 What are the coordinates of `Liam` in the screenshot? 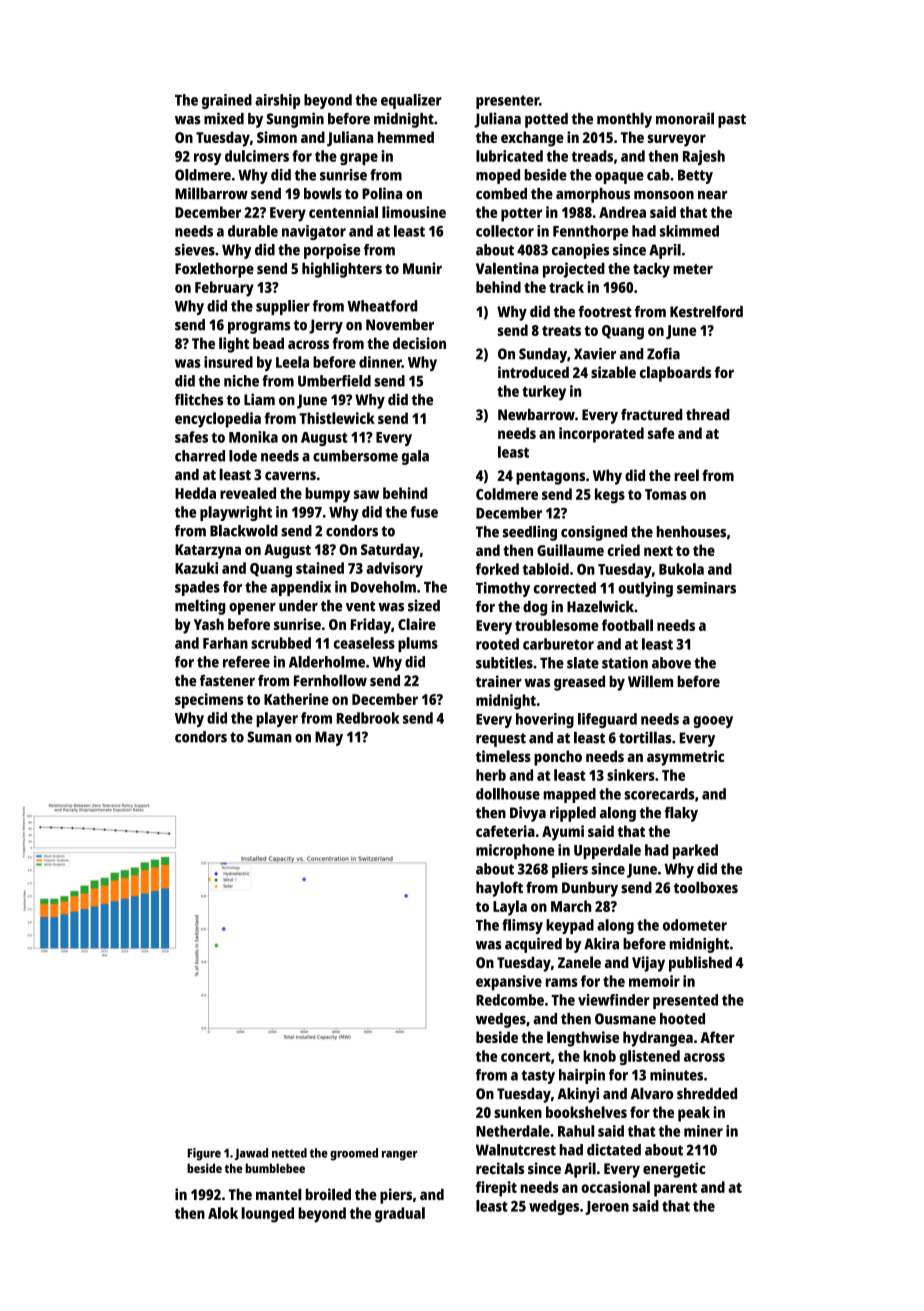 It's located at (259, 399).
